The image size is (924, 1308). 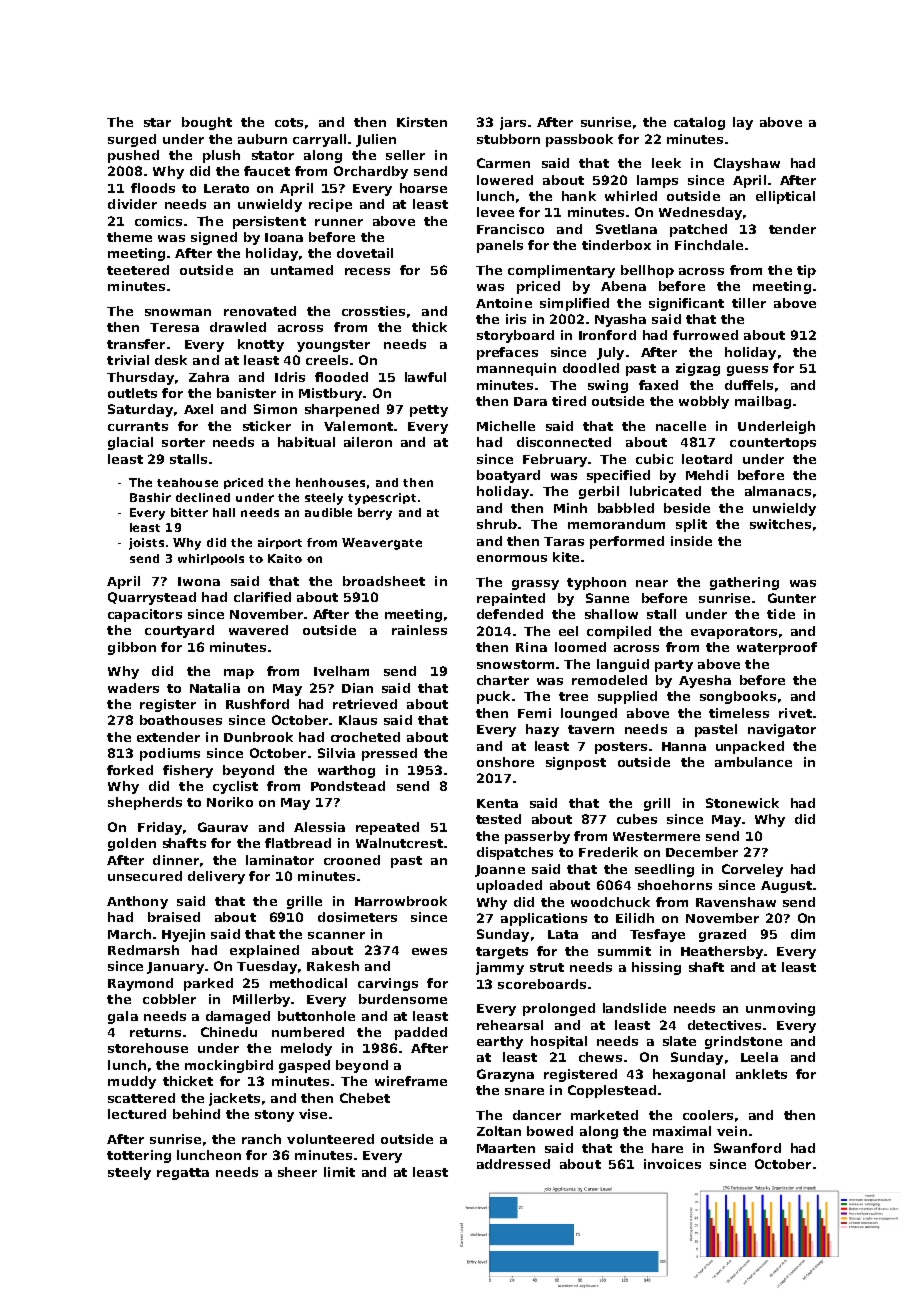 What do you see at coordinates (672, 1164) in the image?
I see `invoices` at bounding box center [672, 1164].
